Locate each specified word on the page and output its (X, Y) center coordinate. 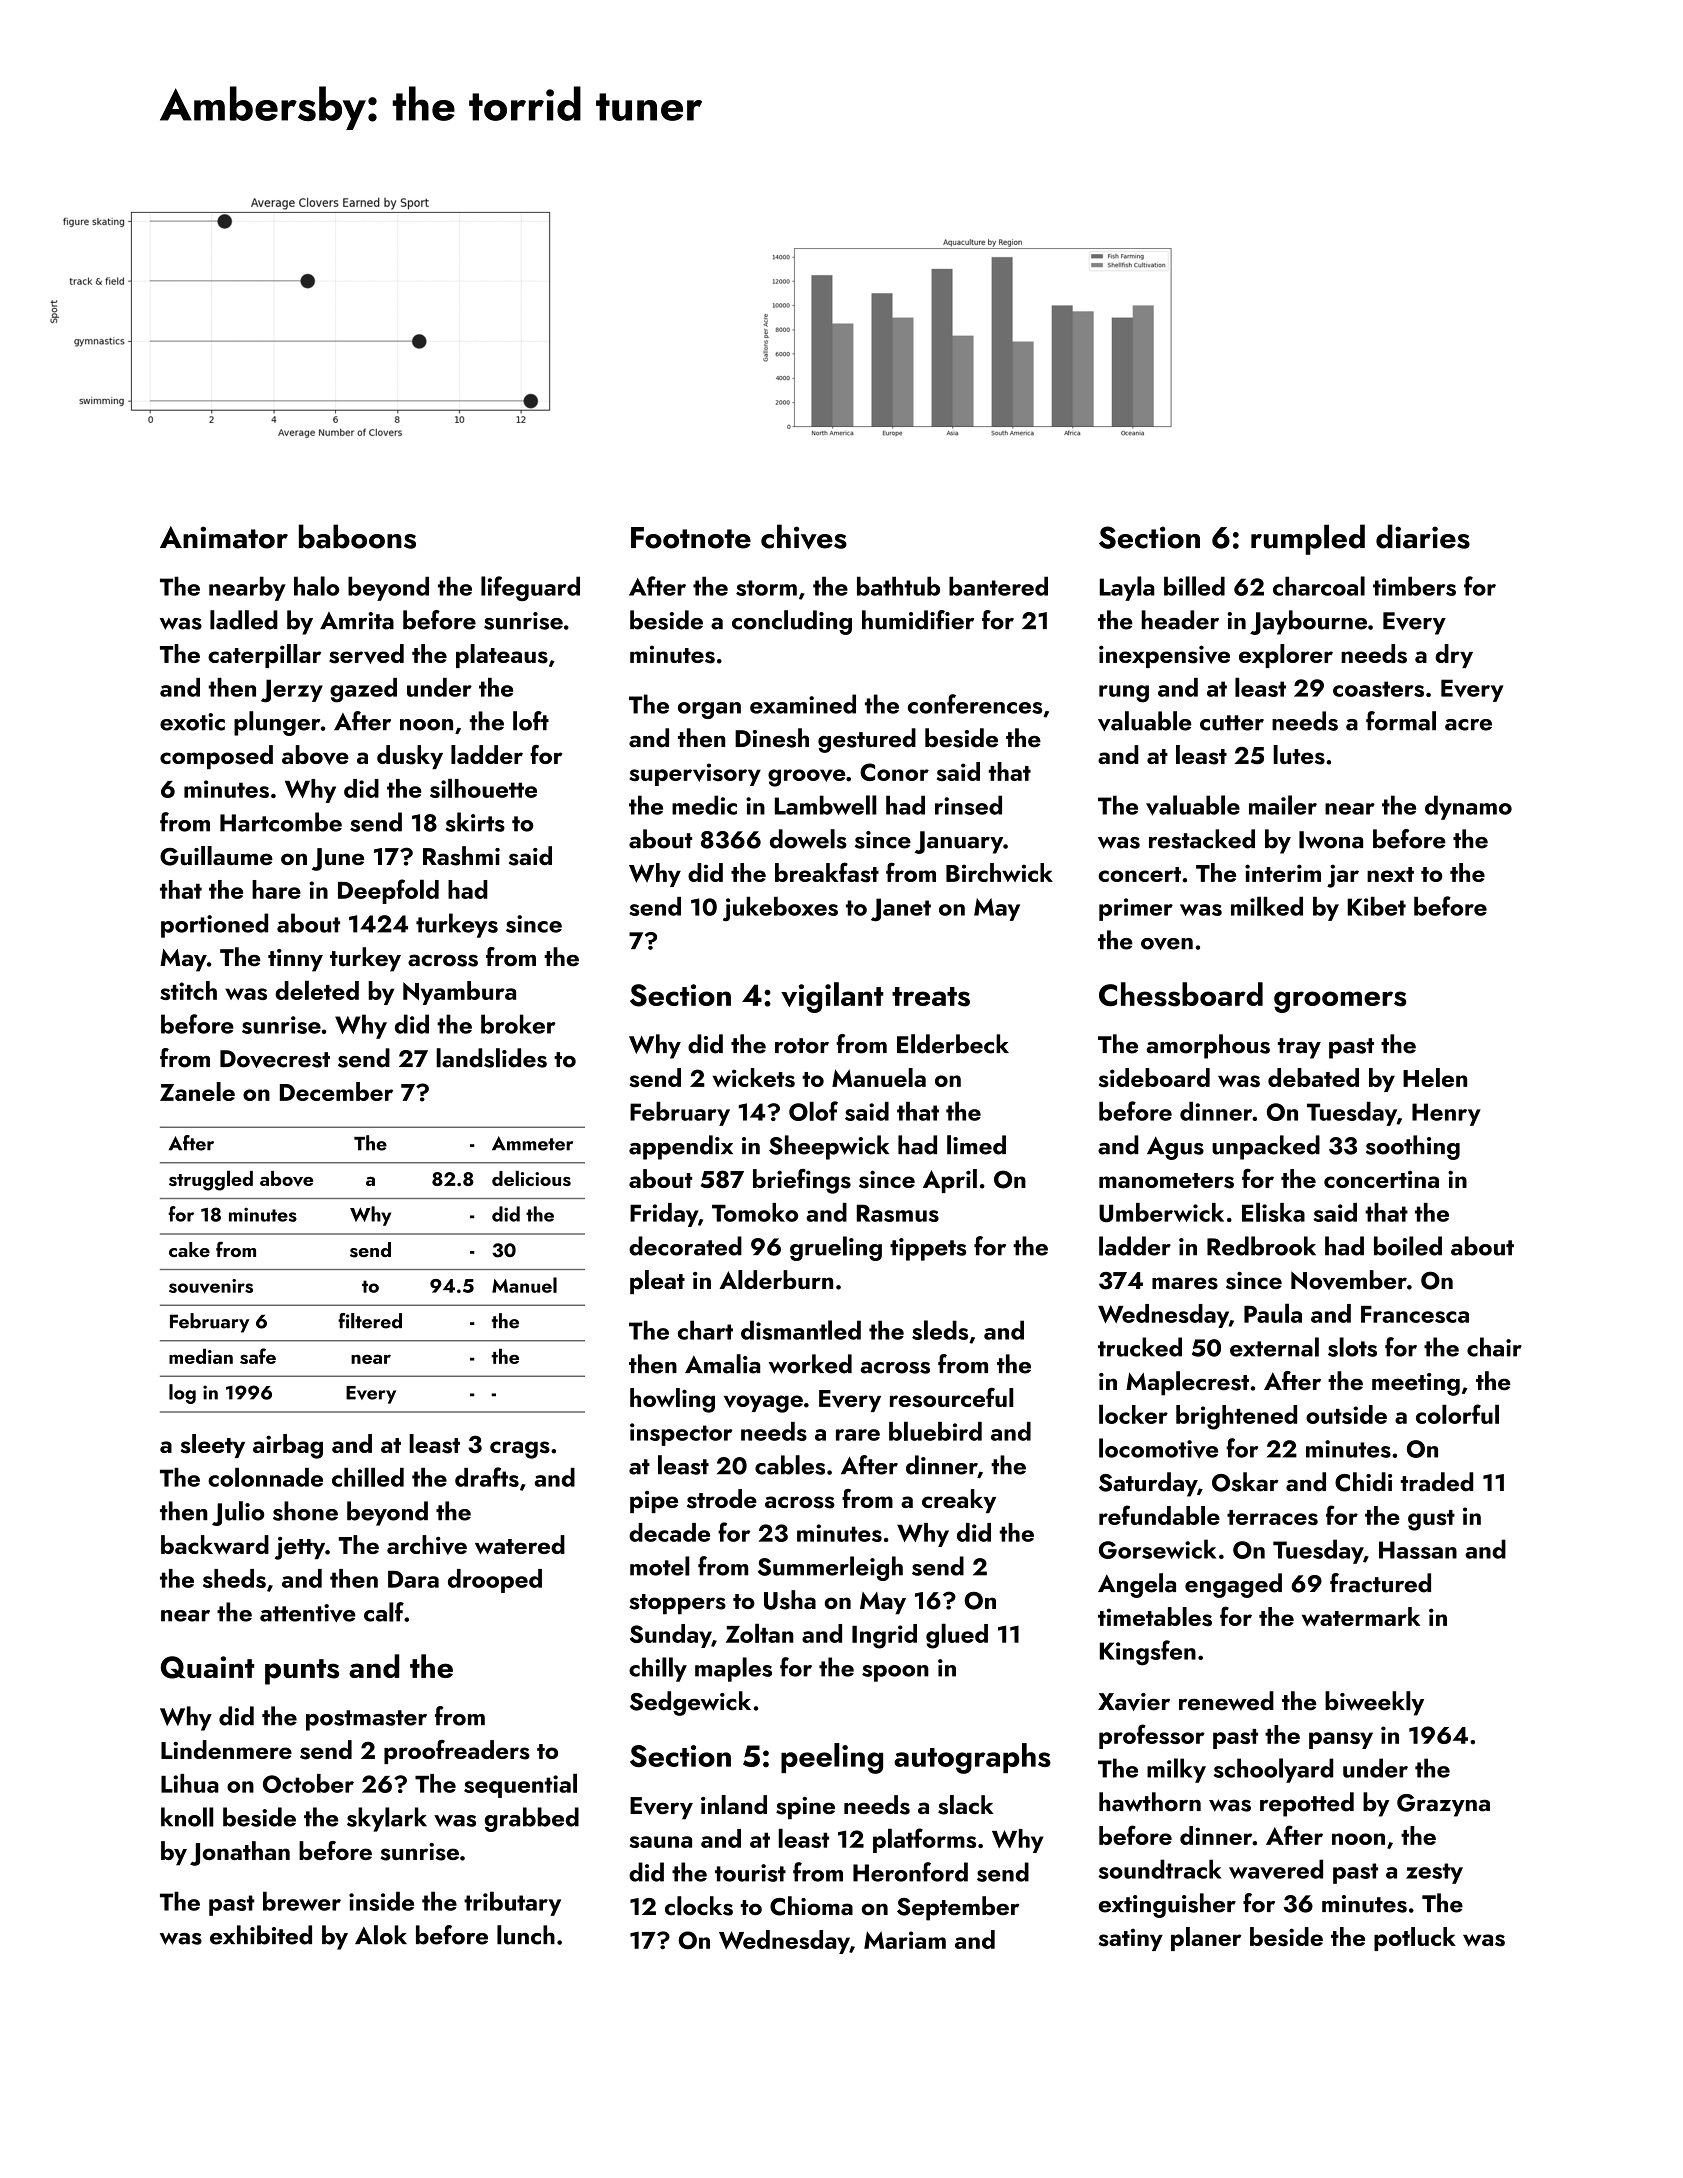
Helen (1435, 1077)
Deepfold (388, 891)
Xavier (1134, 1702)
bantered (998, 586)
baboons (357, 536)
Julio (238, 1513)
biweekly (1374, 1703)
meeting (1416, 1384)
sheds (234, 1578)
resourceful (952, 1397)
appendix (681, 1147)
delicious (531, 1178)
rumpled (1308, 539)
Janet (901, 910)
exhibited (261, 1935)
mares (1185, 1283)
